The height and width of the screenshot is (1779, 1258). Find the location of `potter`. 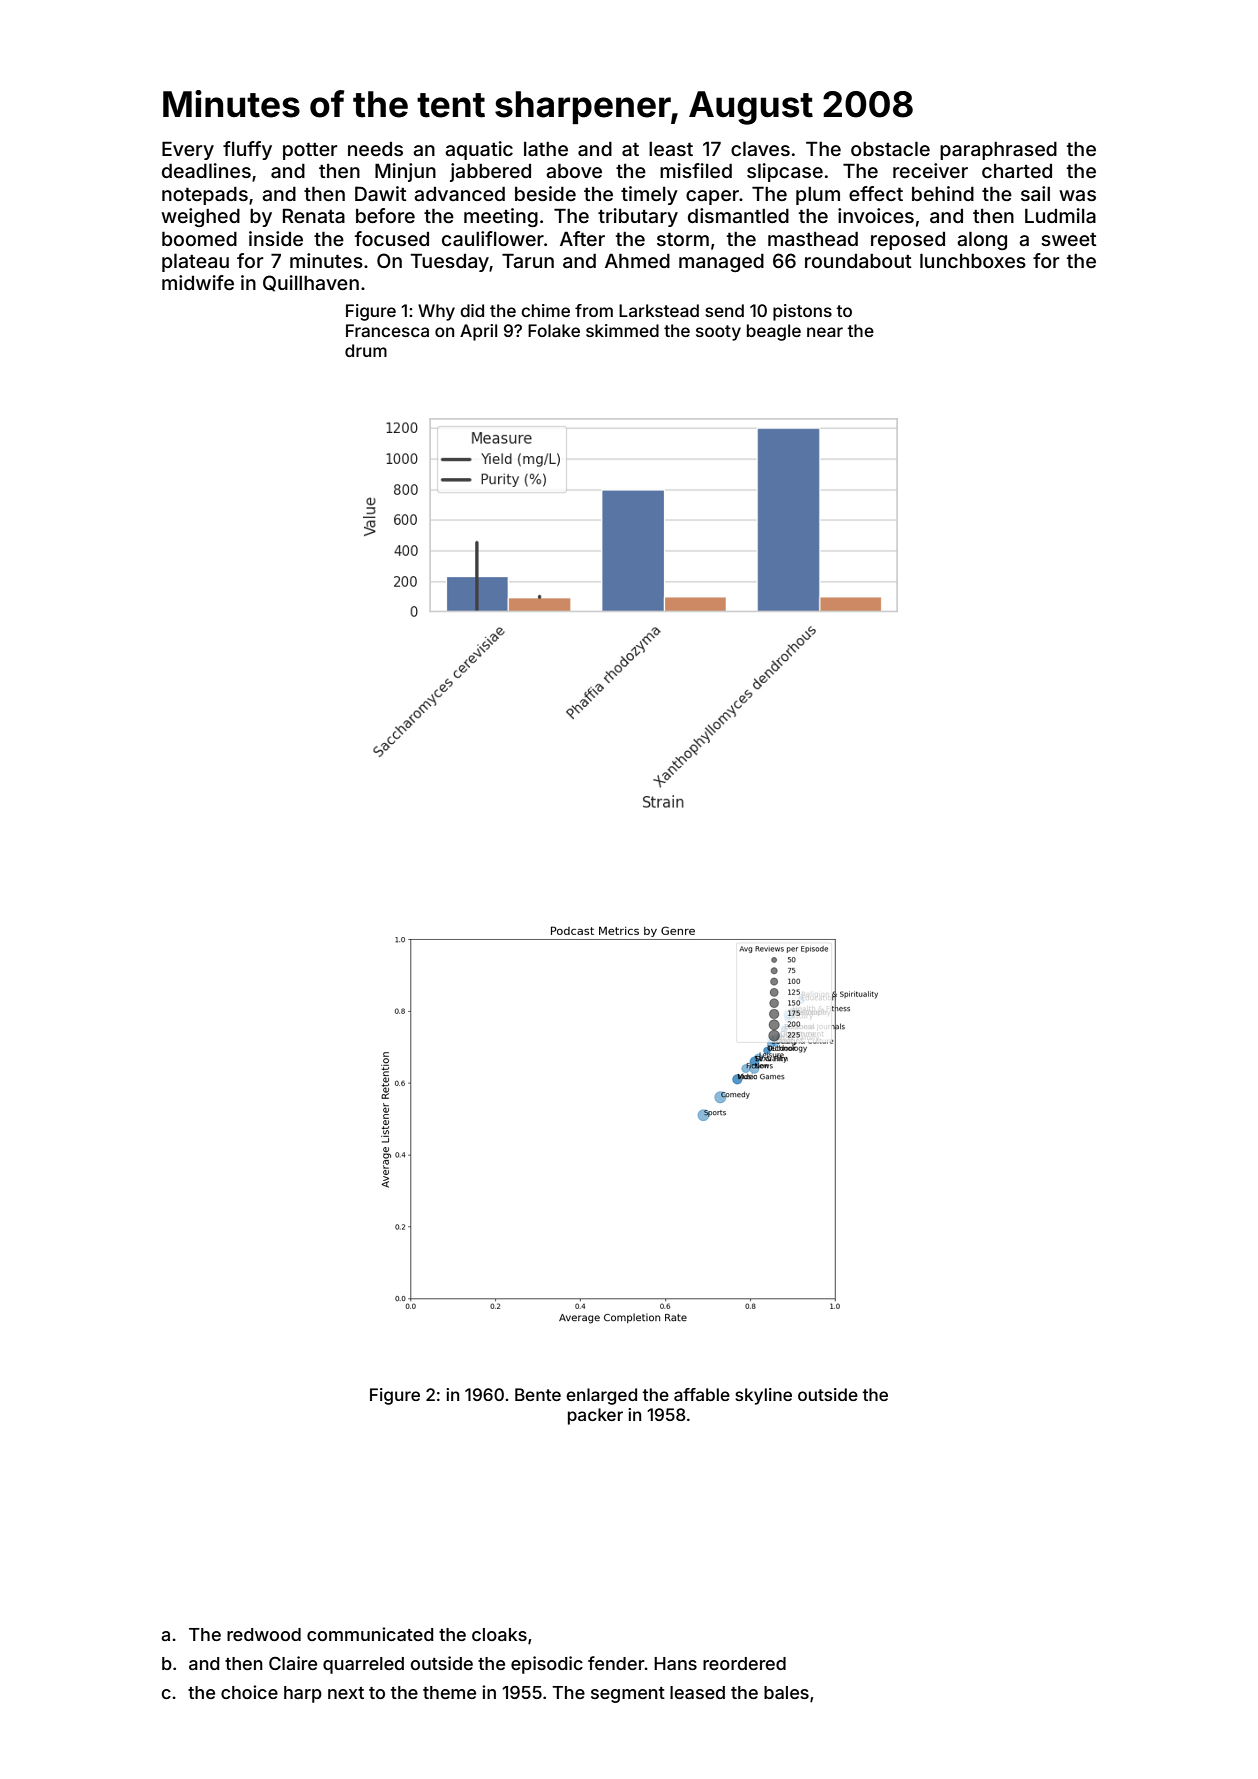

potter is located at coordinates (310, 151).
